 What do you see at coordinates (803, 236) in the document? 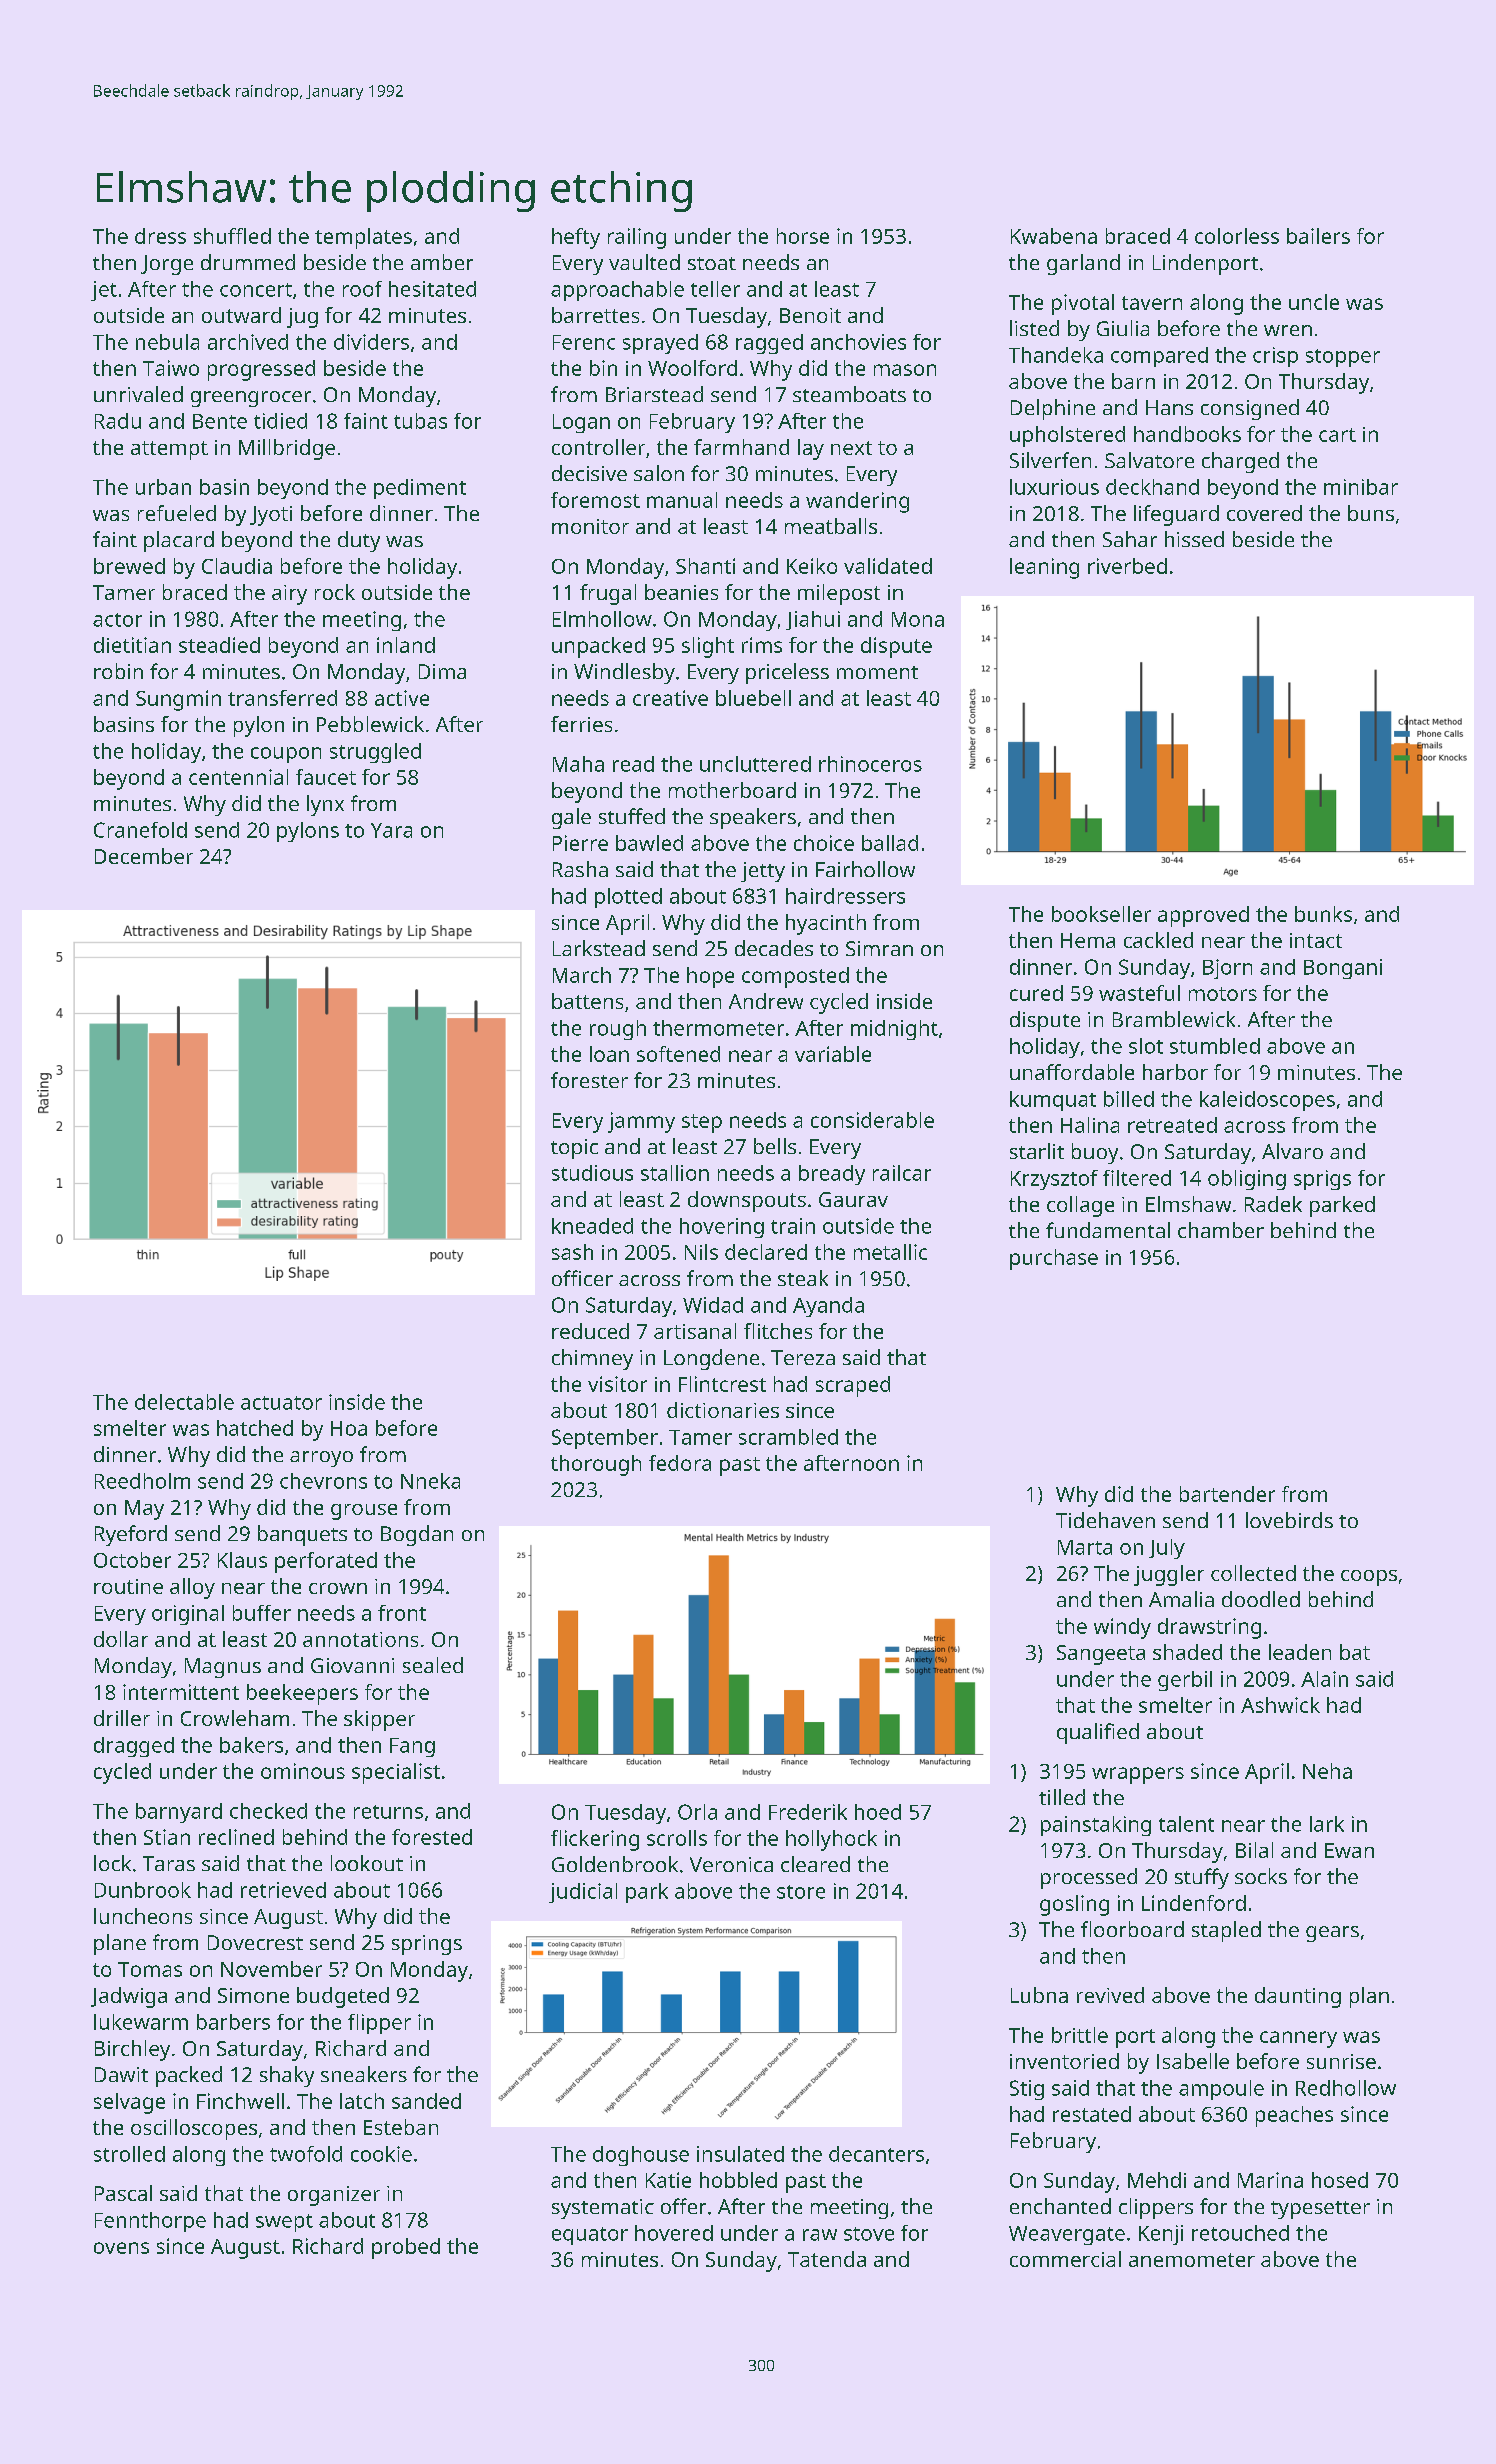
I see `horse` at bounding box center [803, 236].
